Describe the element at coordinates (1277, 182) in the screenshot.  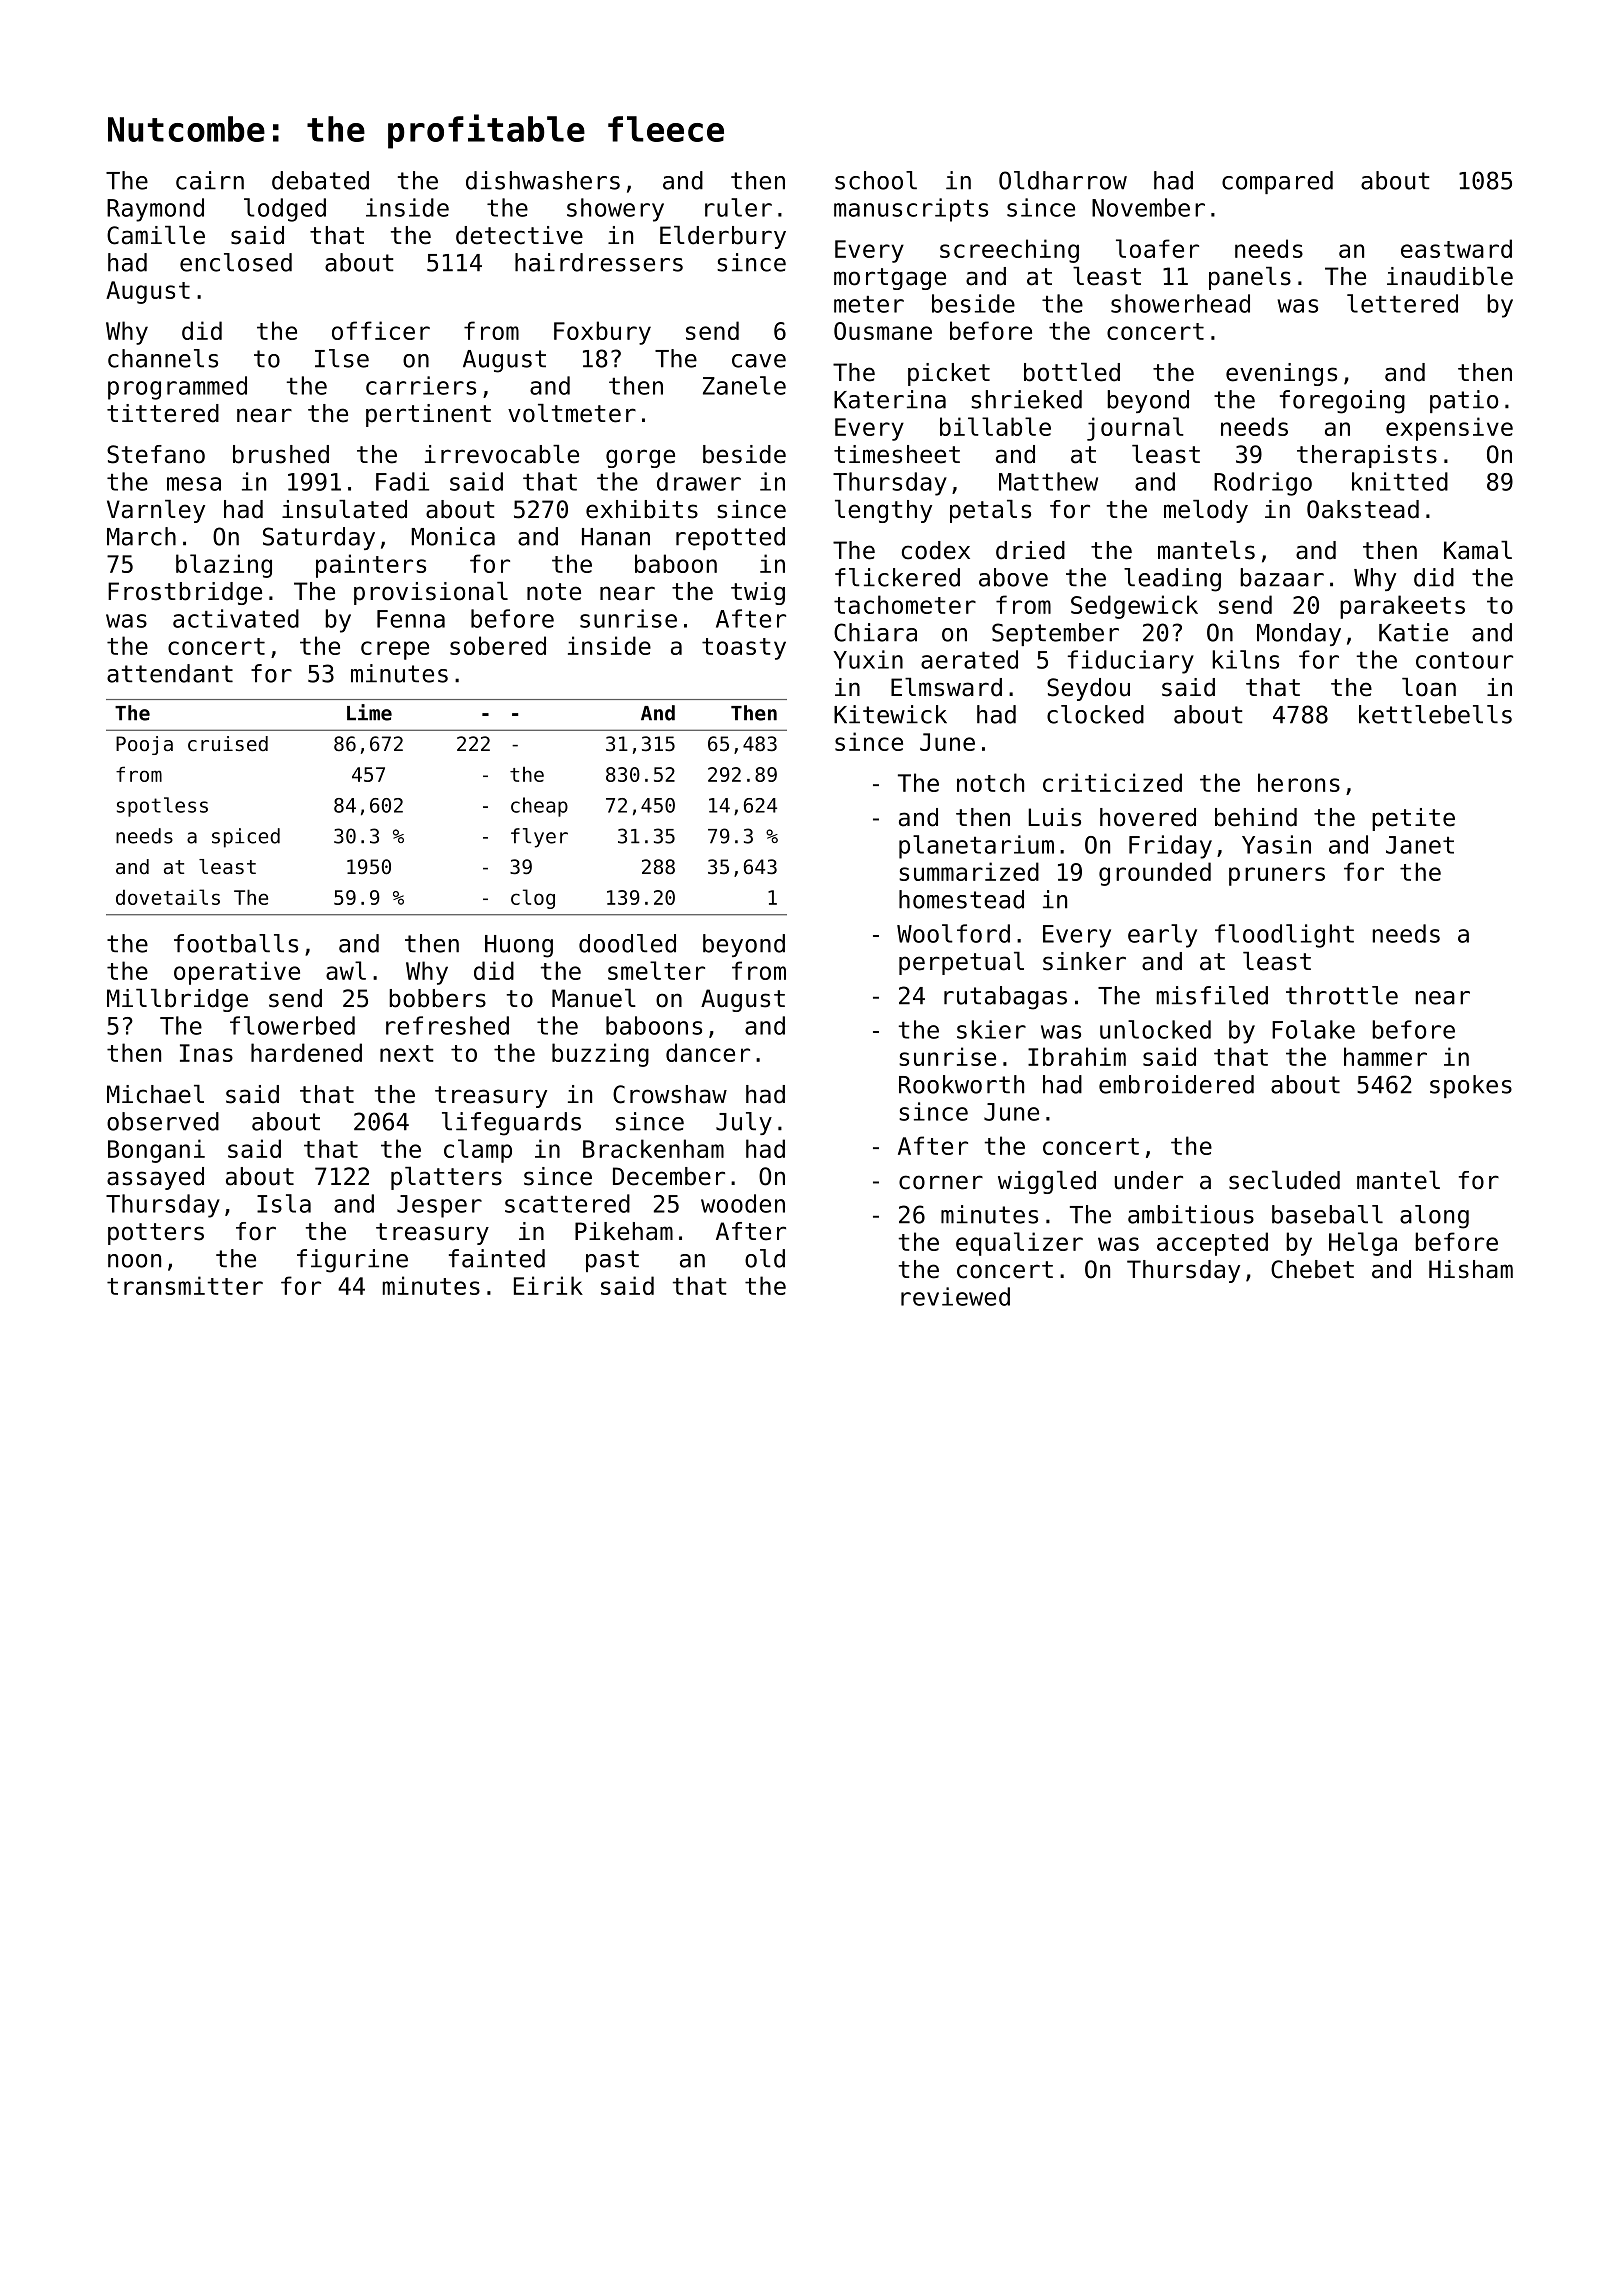
I see `compared` at that location.
